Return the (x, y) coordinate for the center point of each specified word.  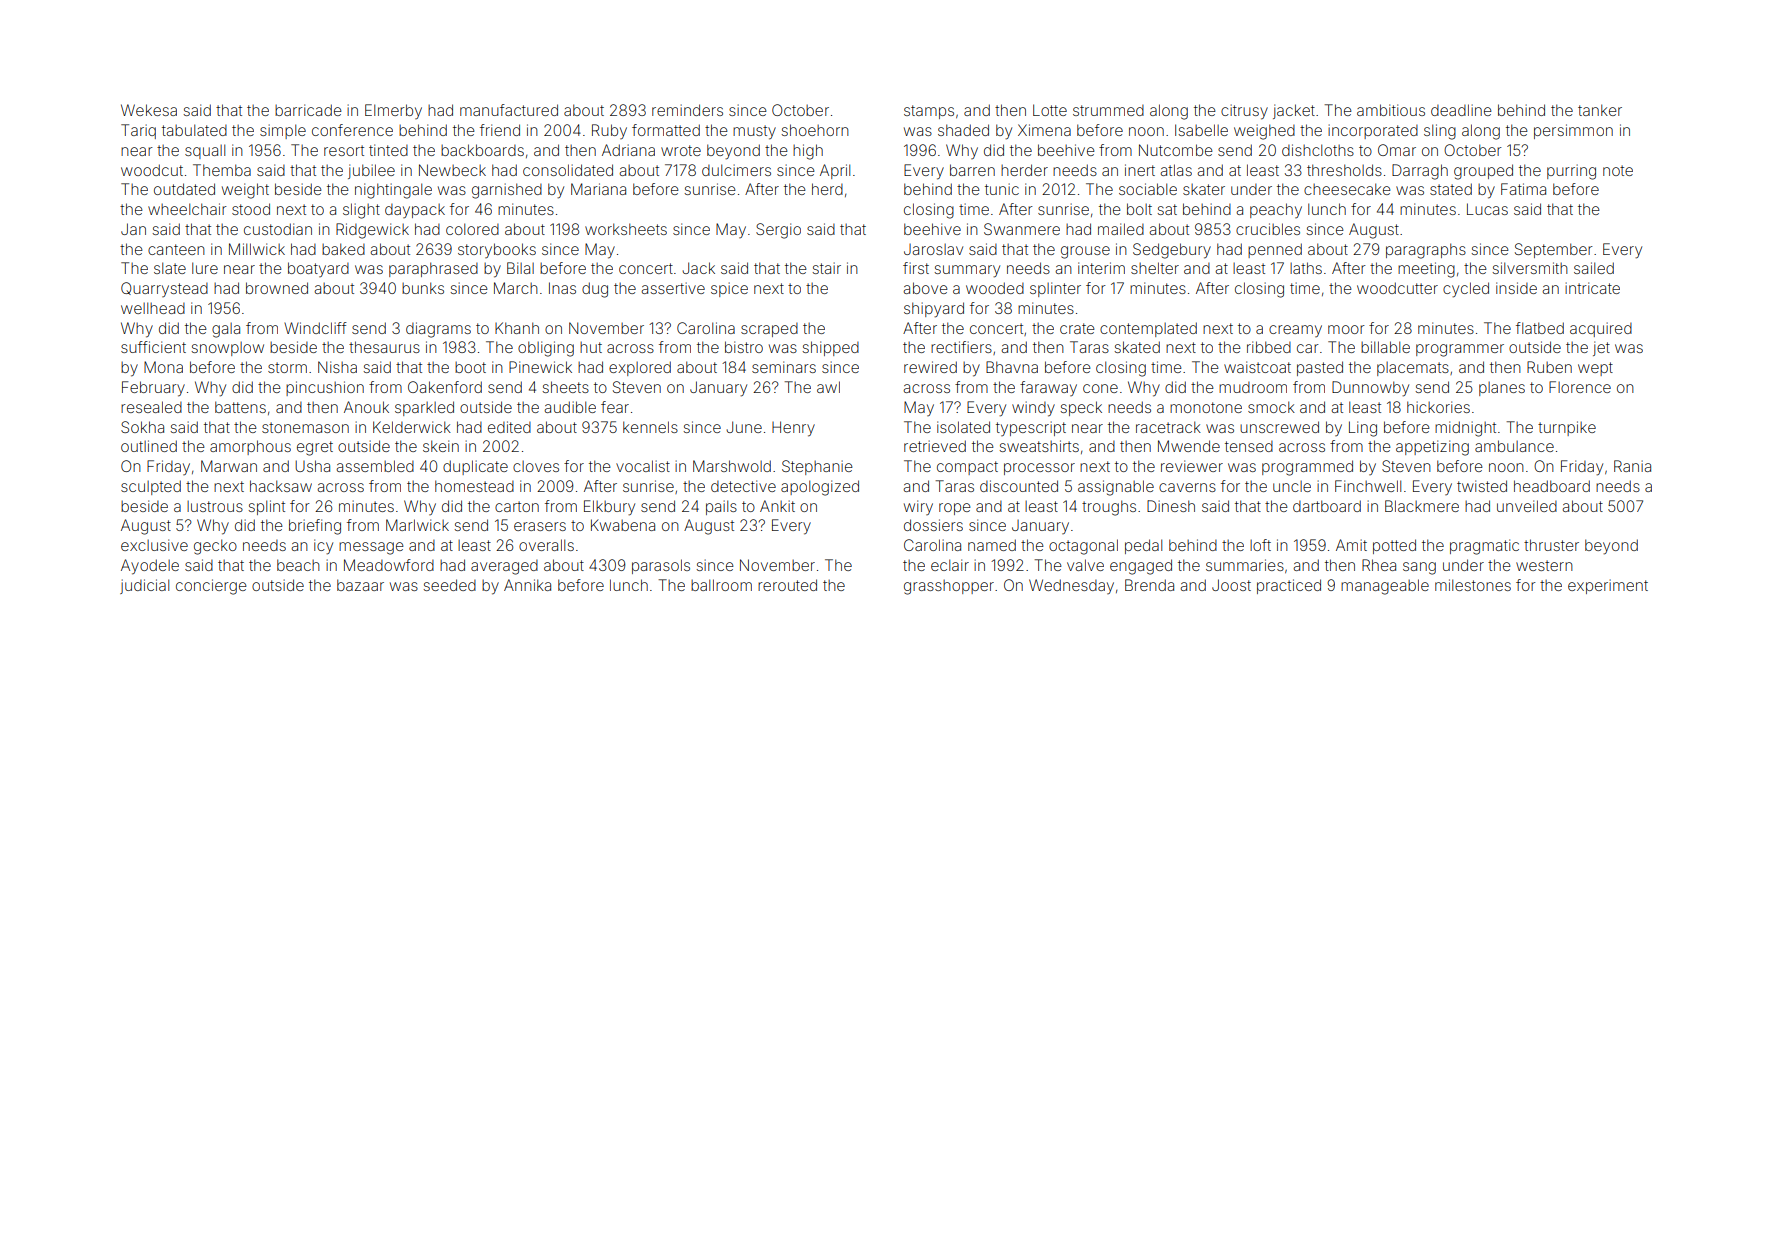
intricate (1592, 288)
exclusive (154, 545)
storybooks (497, 250)
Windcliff (315, 328)
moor (1346, 329)
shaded (963, 130)
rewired (930, 367)
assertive (673, 288)
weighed (1264, 132)
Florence (1580, 387)
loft (1260, 545)
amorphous (250, 447)
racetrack (1168, 427)
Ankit (777, 506)
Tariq (138, 131)
